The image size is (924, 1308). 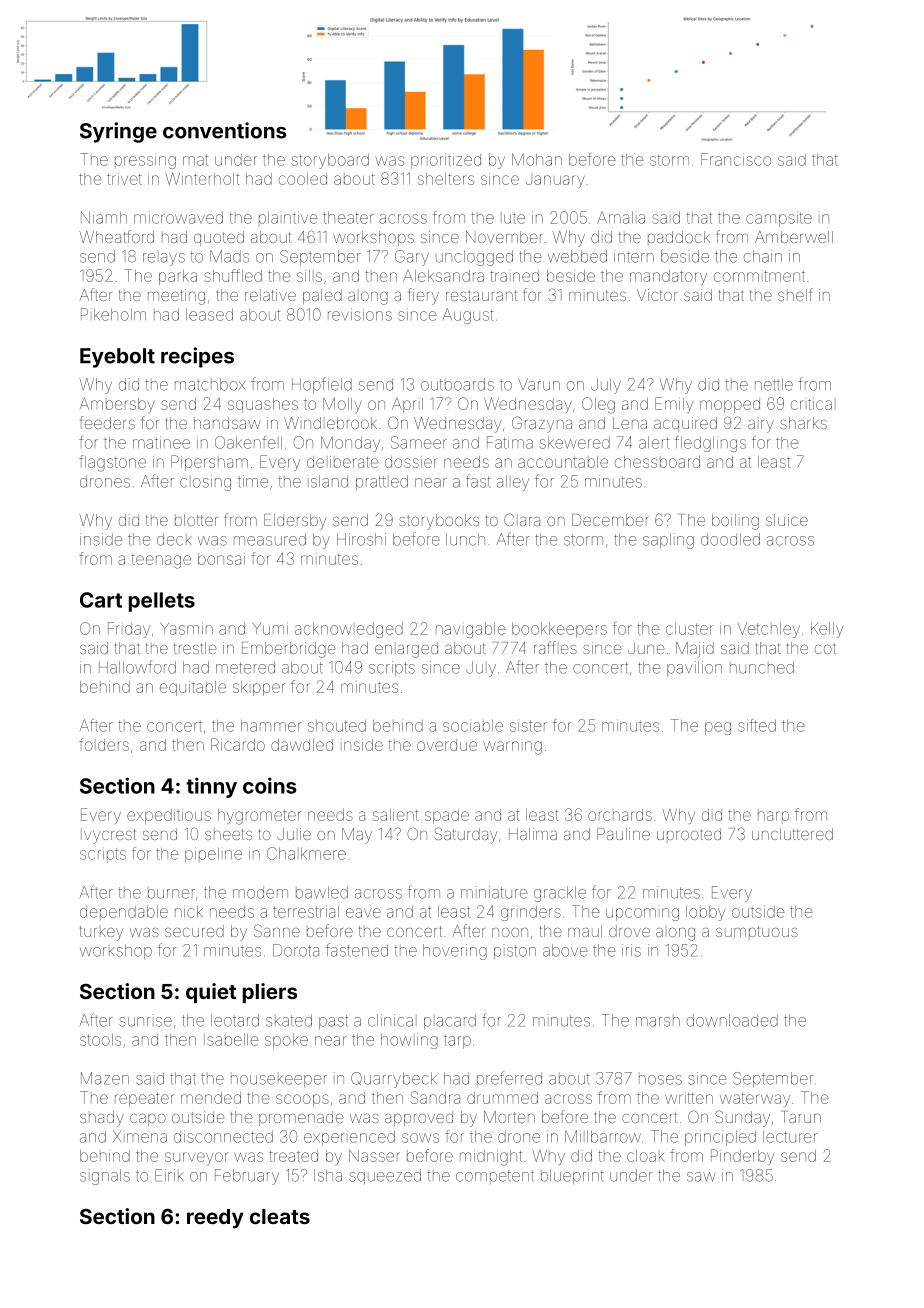 What do you see at coordinates (447, 745) in the image?
I see `overdue` at bounding box center [447, 745].
